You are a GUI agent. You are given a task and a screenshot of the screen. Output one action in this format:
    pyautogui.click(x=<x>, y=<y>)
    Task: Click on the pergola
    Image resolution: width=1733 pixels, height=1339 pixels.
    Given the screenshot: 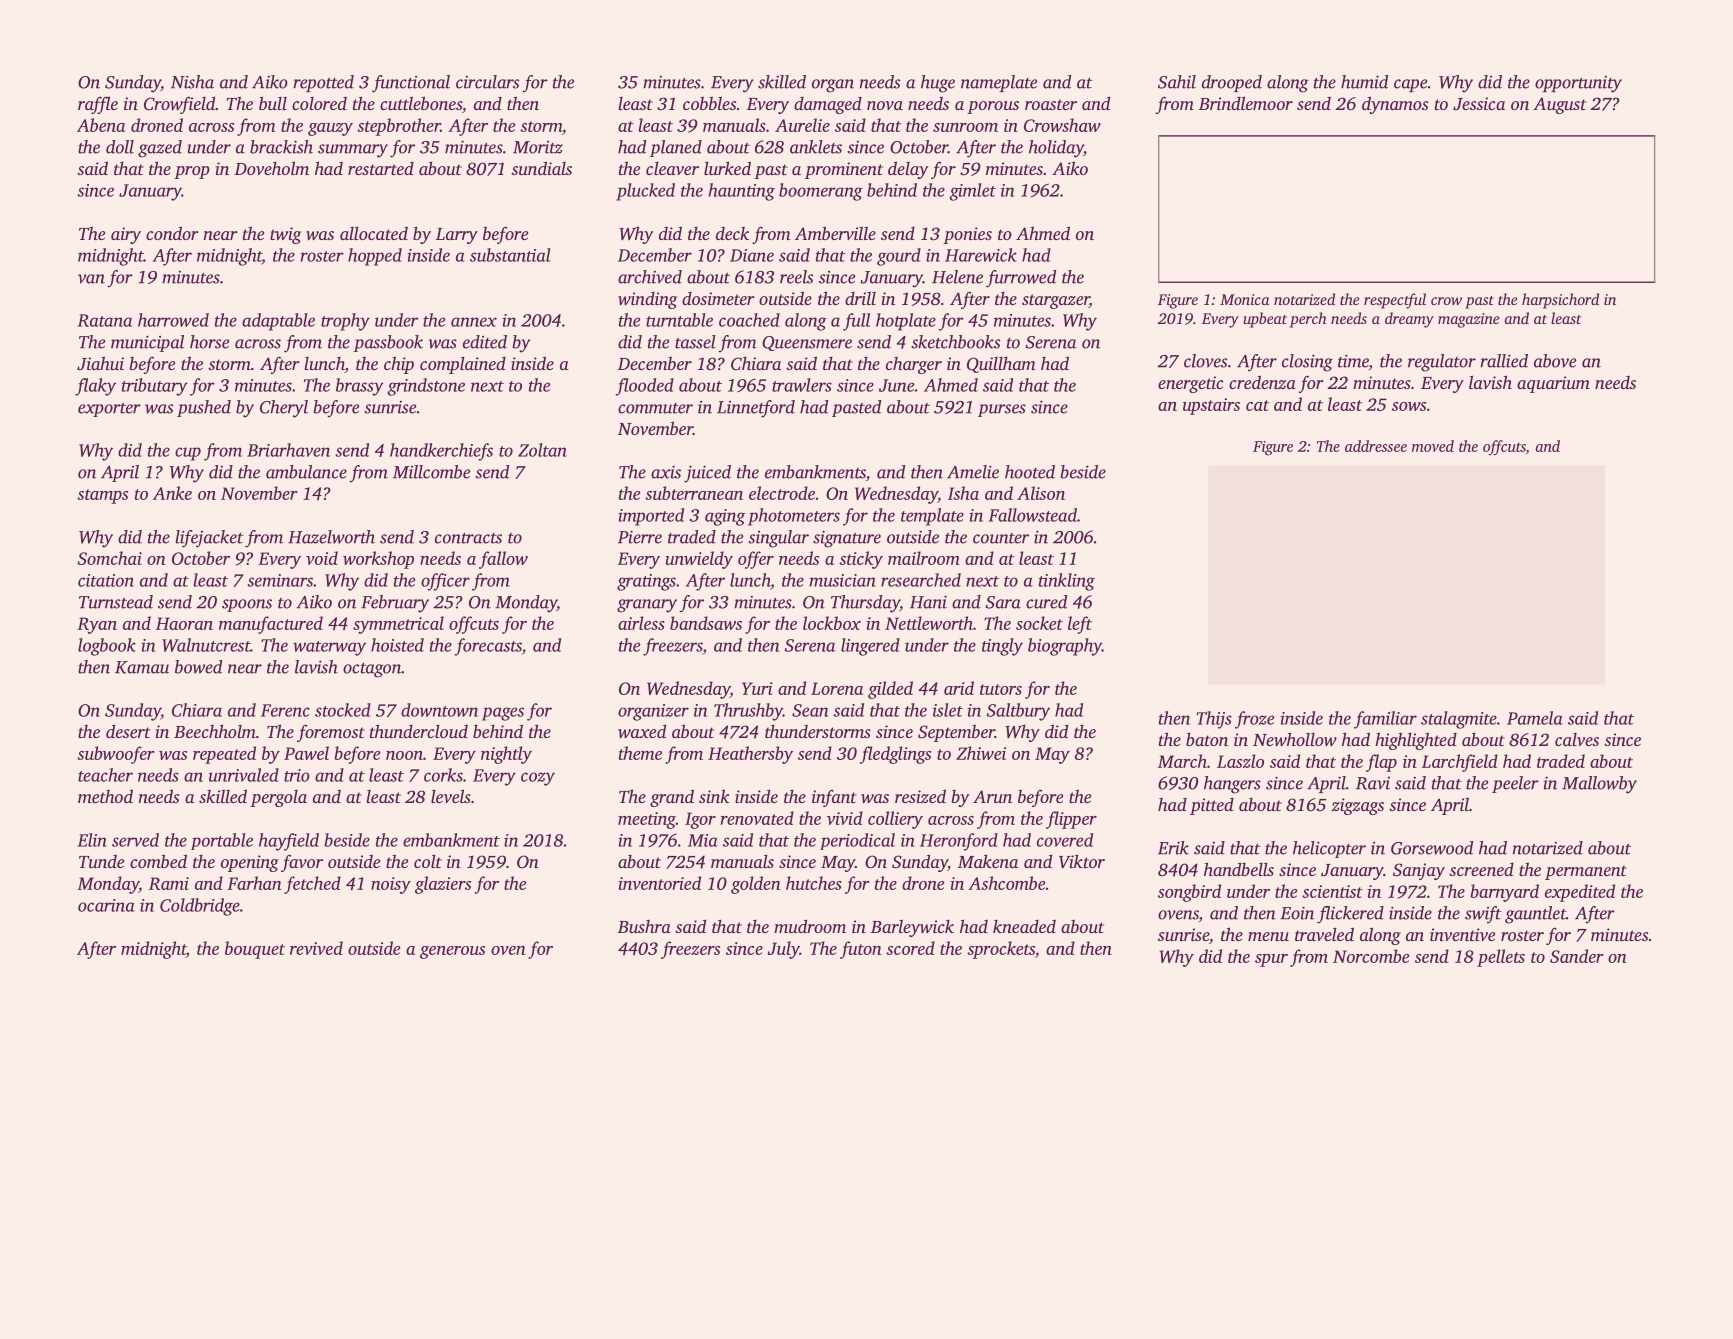 What is the action you would take?
    pyautogui.click(x=278, y=798)
